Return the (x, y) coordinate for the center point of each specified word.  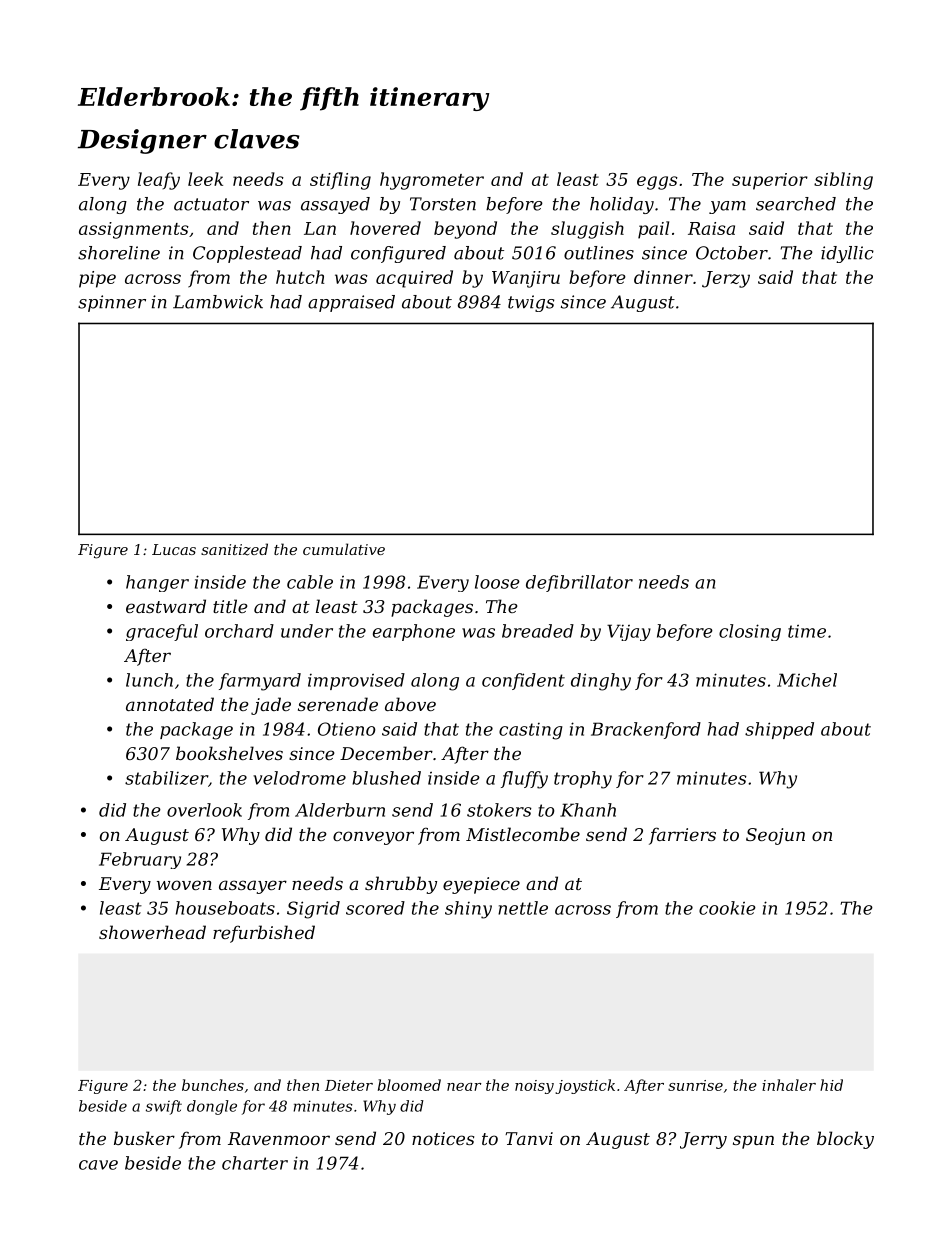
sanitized (234, 549)
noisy (534, 1087)
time (807, 631)
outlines (599, 253)
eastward (166, 606)
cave (98, 1165)
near (464, 1087)
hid (831, 1085)
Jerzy (726, 279)
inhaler (789, 1085)
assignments (134, 230)
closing (750, 632)
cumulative (344, 549)
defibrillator (579, 583)
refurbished (264, 934)
